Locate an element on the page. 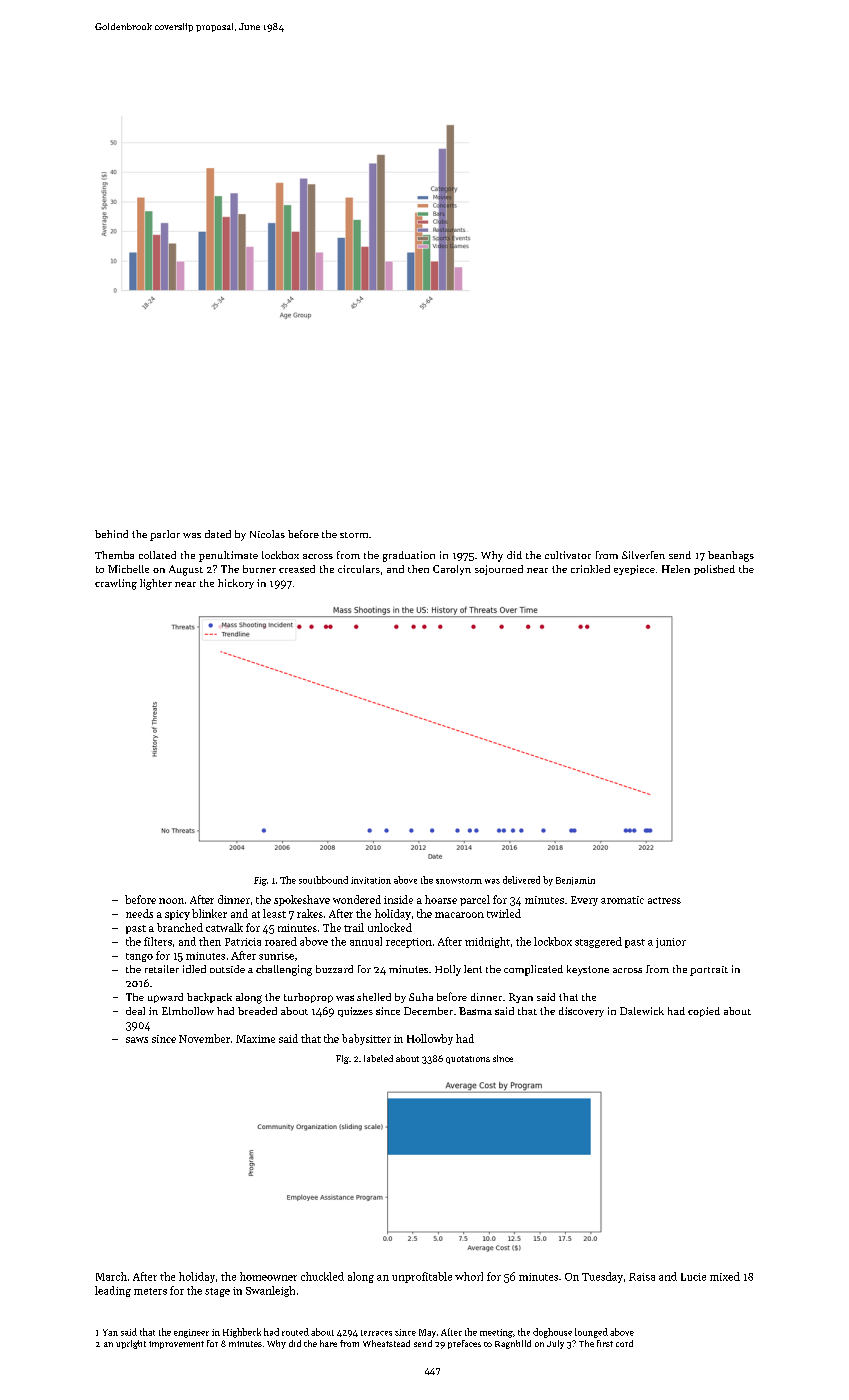 The height and width of the document is (1400, 849). noon is located at coordinates (171, 901).
